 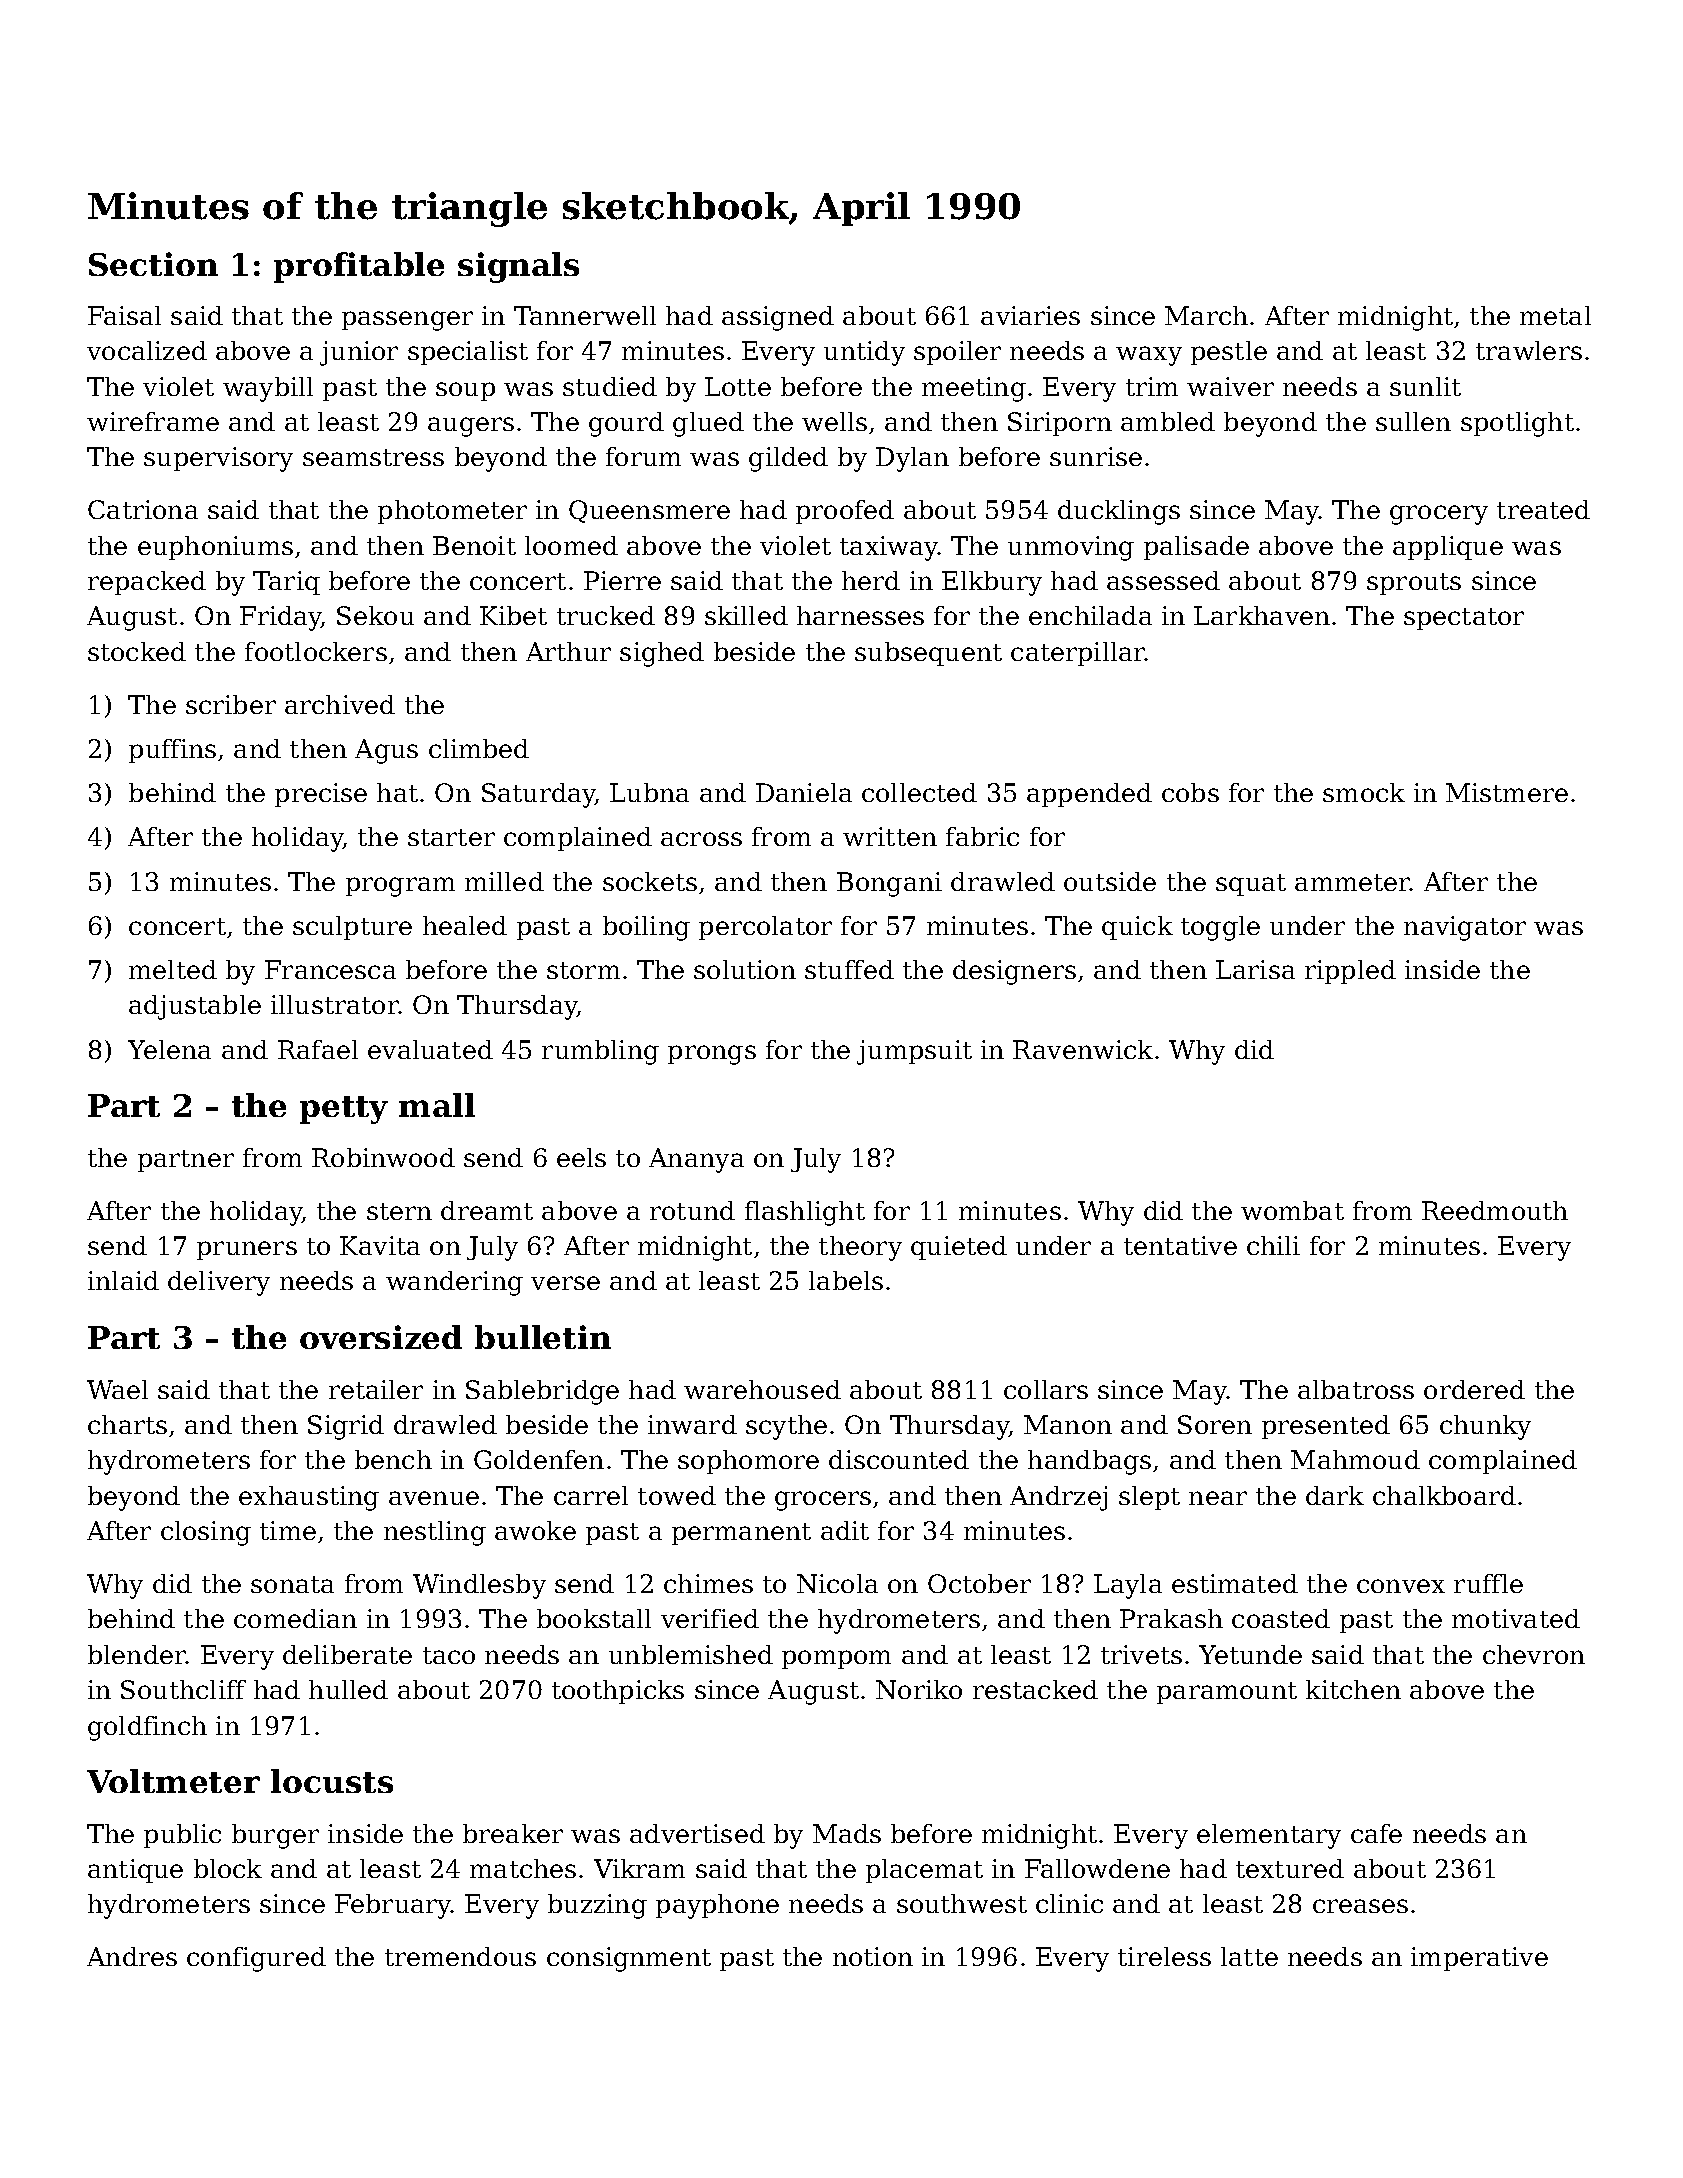 I want to click on antique, so click(x=135, y=1871).
